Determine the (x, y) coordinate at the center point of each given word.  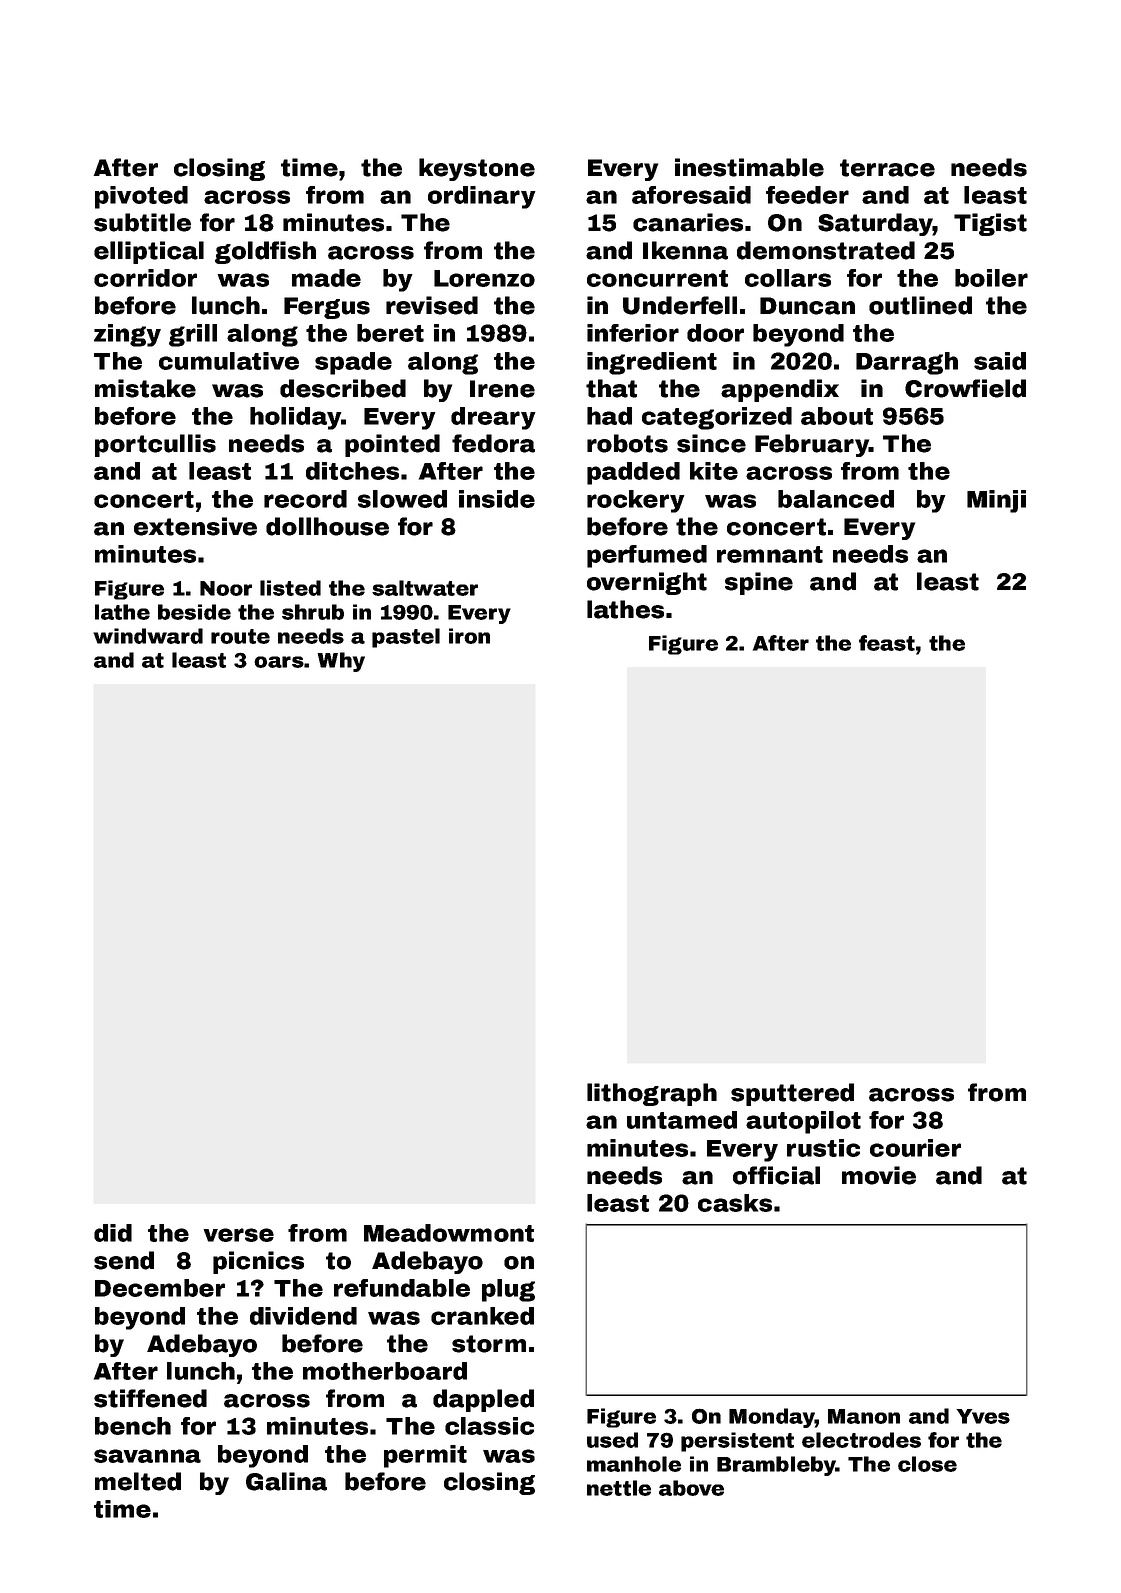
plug (508, 1290)
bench (133, 1426)
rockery (636, 501)
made (326, 278)
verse (238, 1235)
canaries (688, 222)
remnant (770, 554)
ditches (352, 471)
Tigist (990, 224)
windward (148, 636)
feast (887, 643)
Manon (864, 1416)
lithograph (652, 1094)
